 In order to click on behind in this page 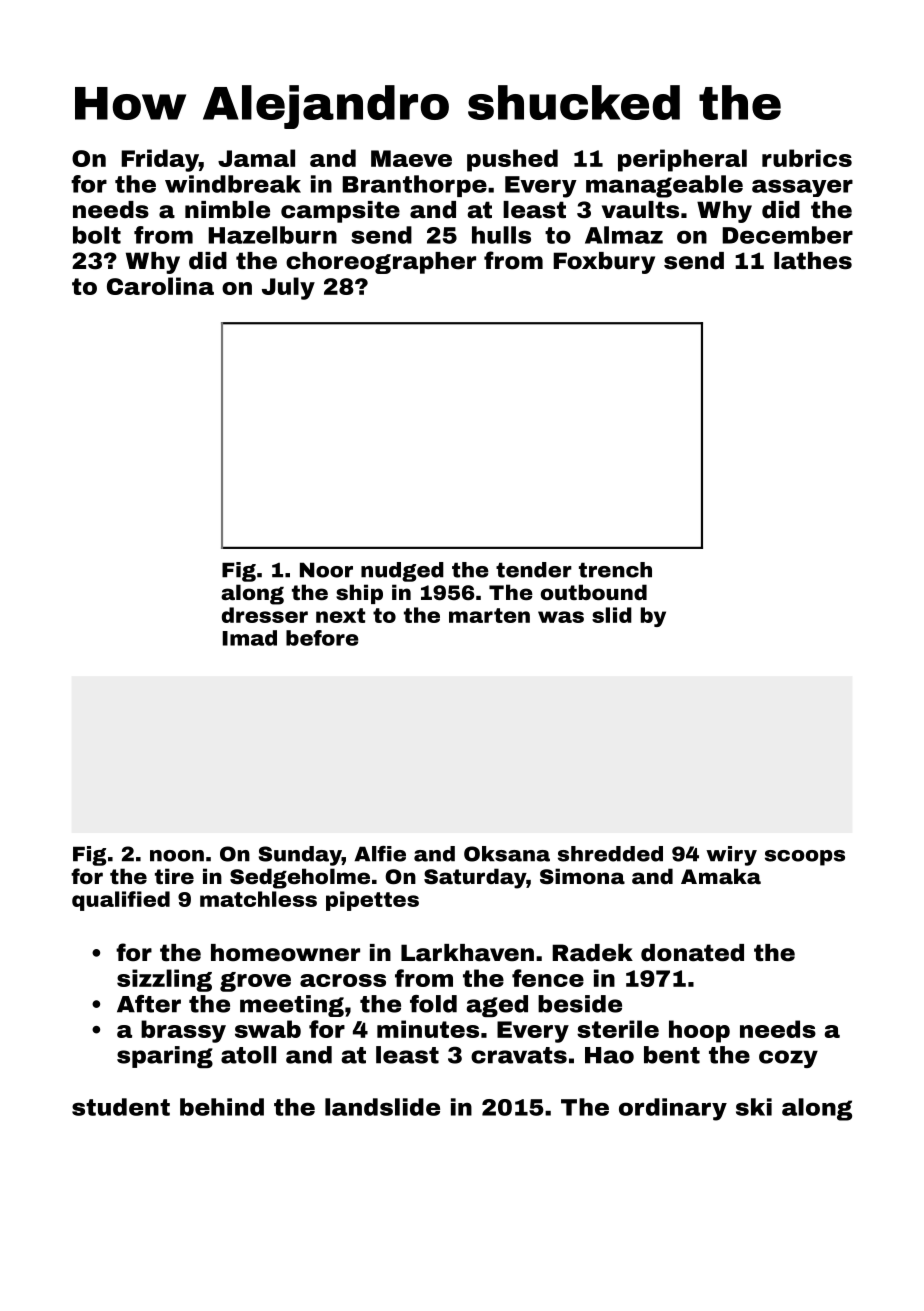, I will do `click(222, 1107)`.
